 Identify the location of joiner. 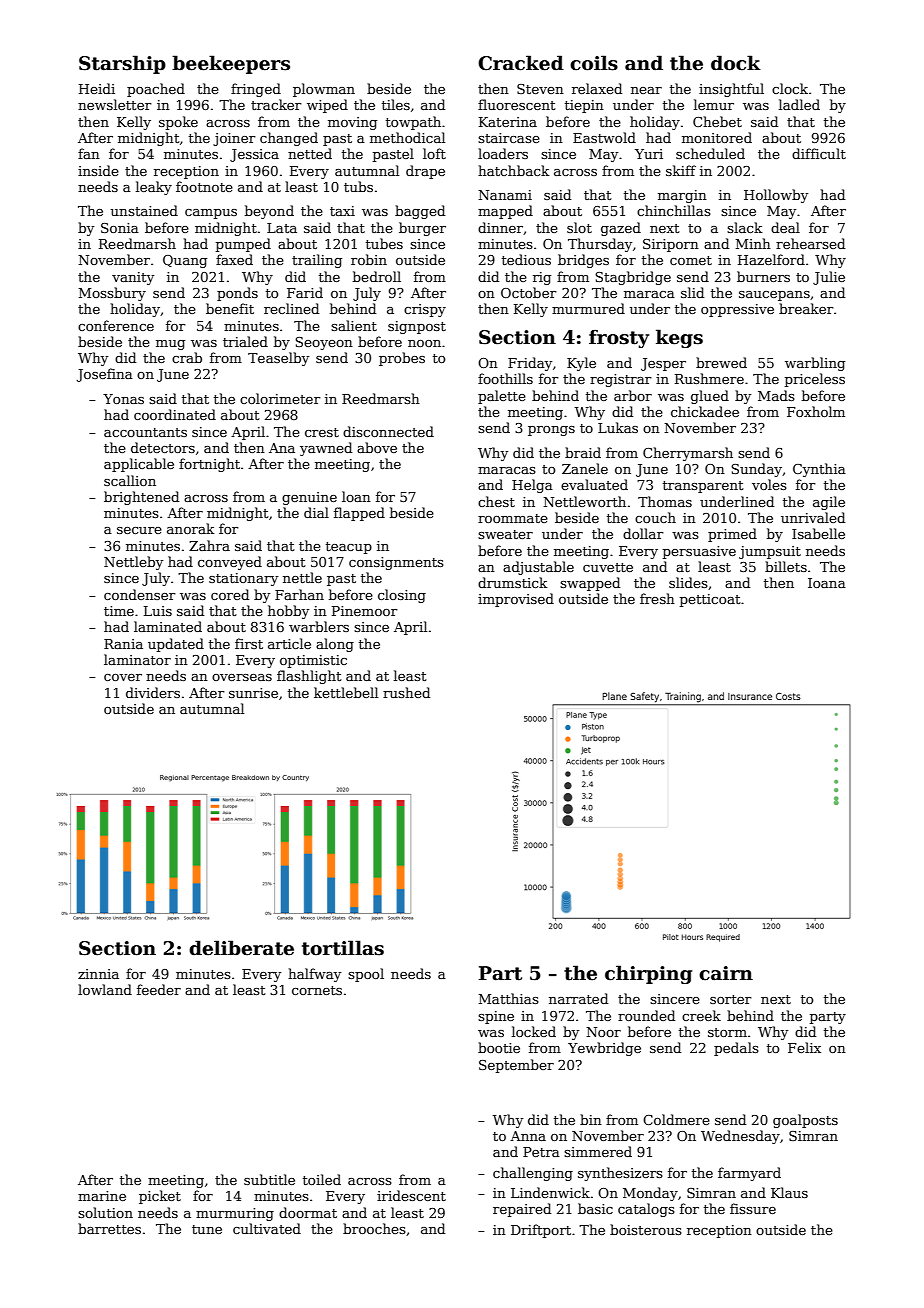
(234, 139).
